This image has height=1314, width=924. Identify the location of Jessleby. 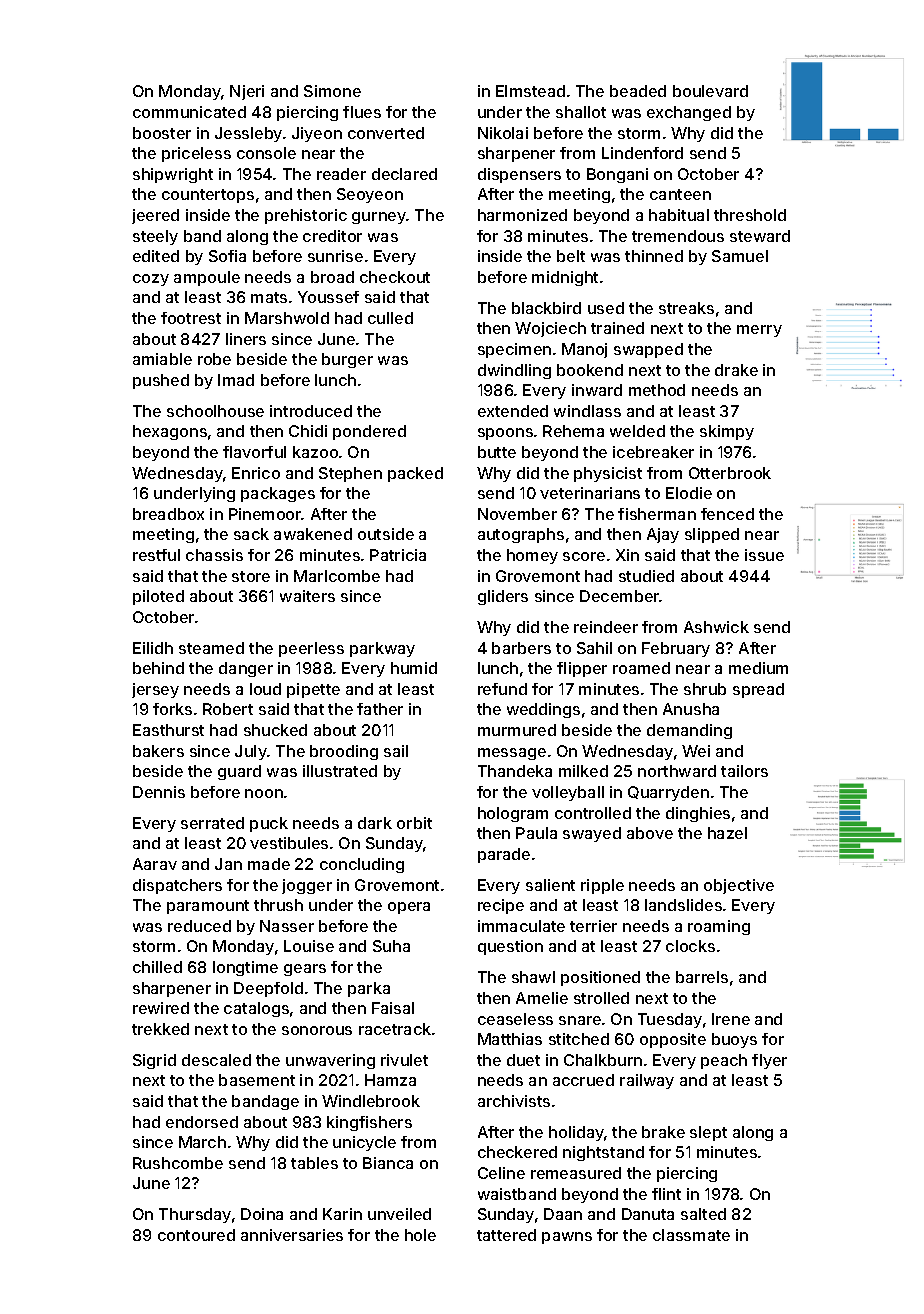
(248, 134).
